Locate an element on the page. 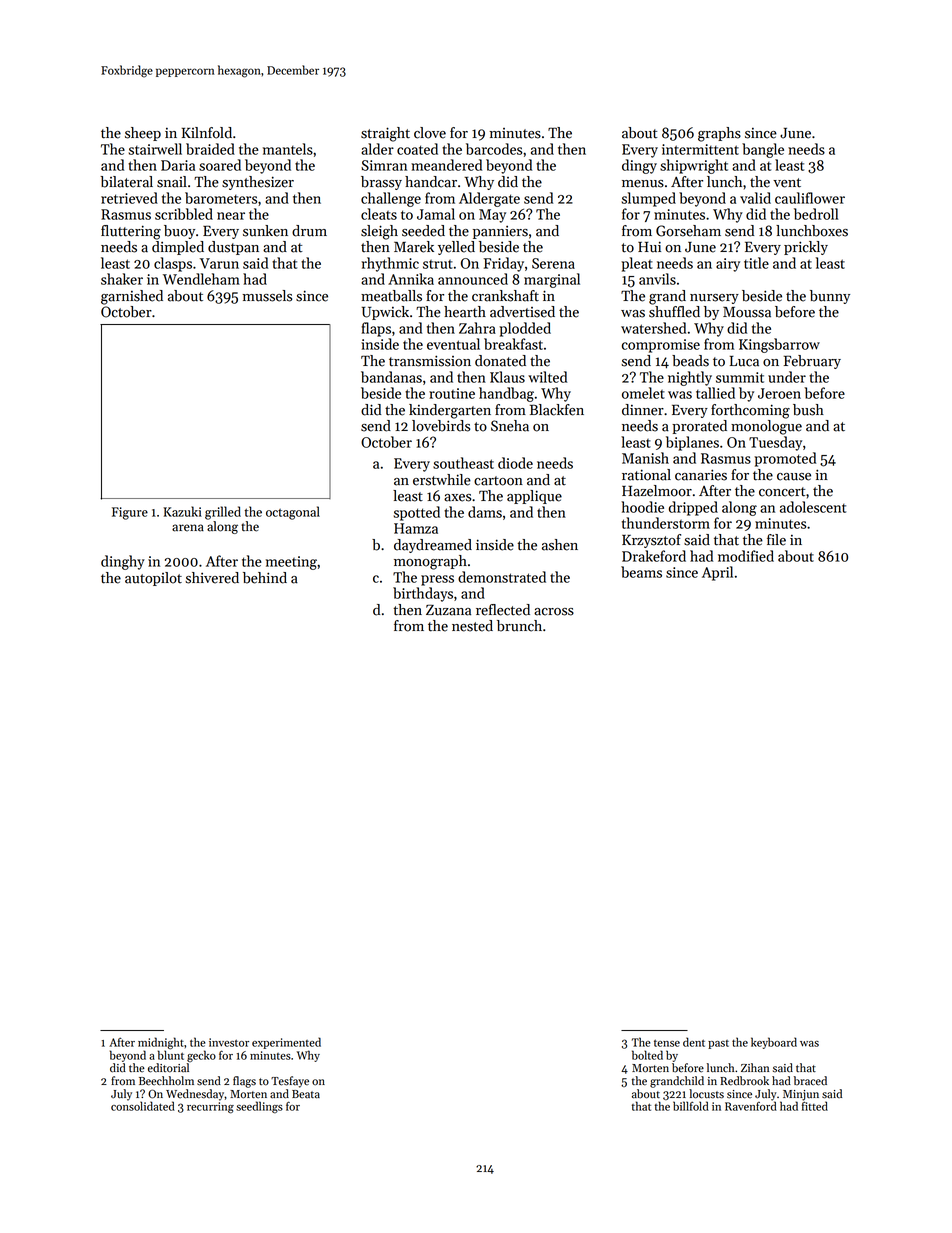 This image has width=952, height=1233. sheep is located at coordinates (143, 134).
